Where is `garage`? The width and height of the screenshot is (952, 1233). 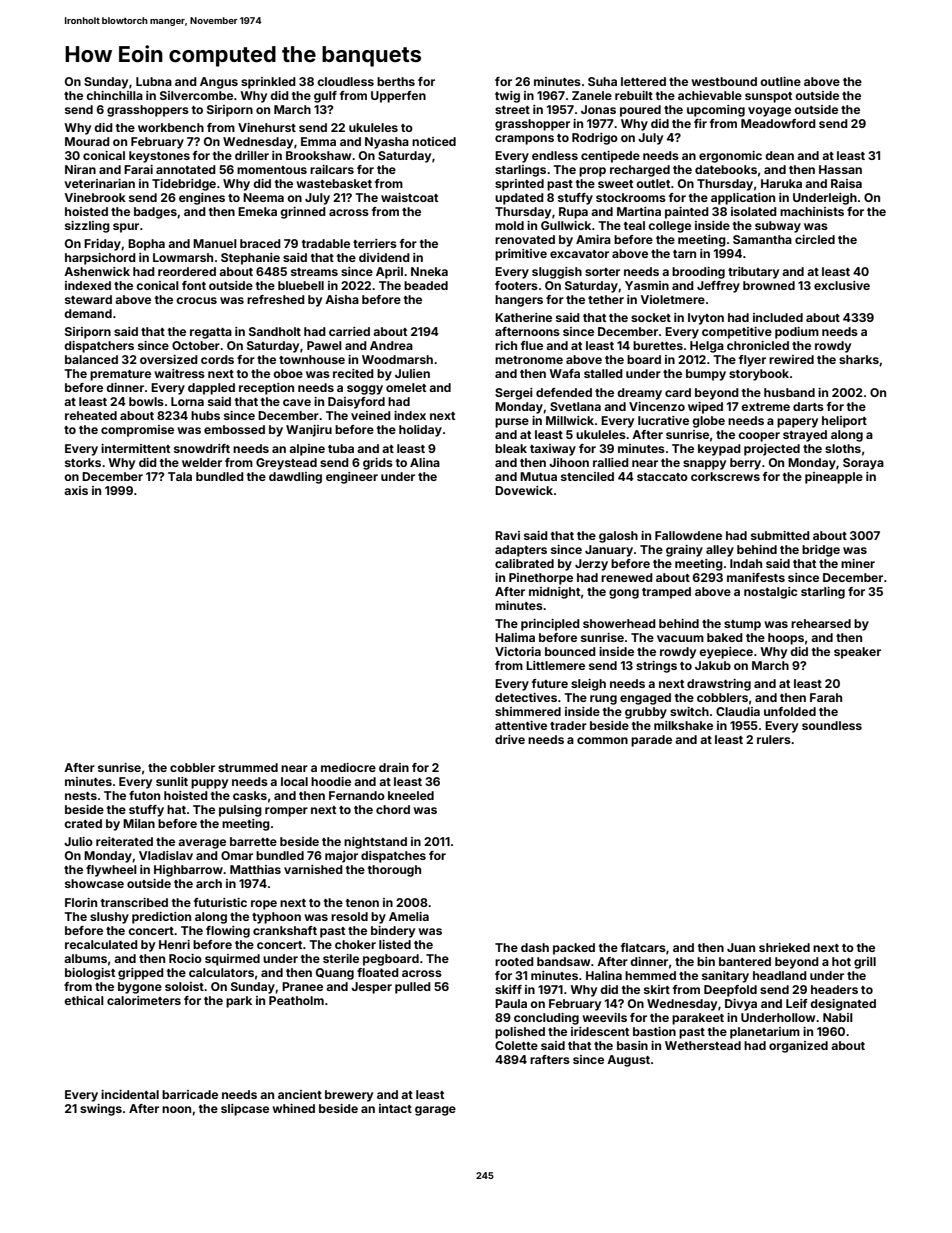 garage is located at coordinates (435, 1111).
